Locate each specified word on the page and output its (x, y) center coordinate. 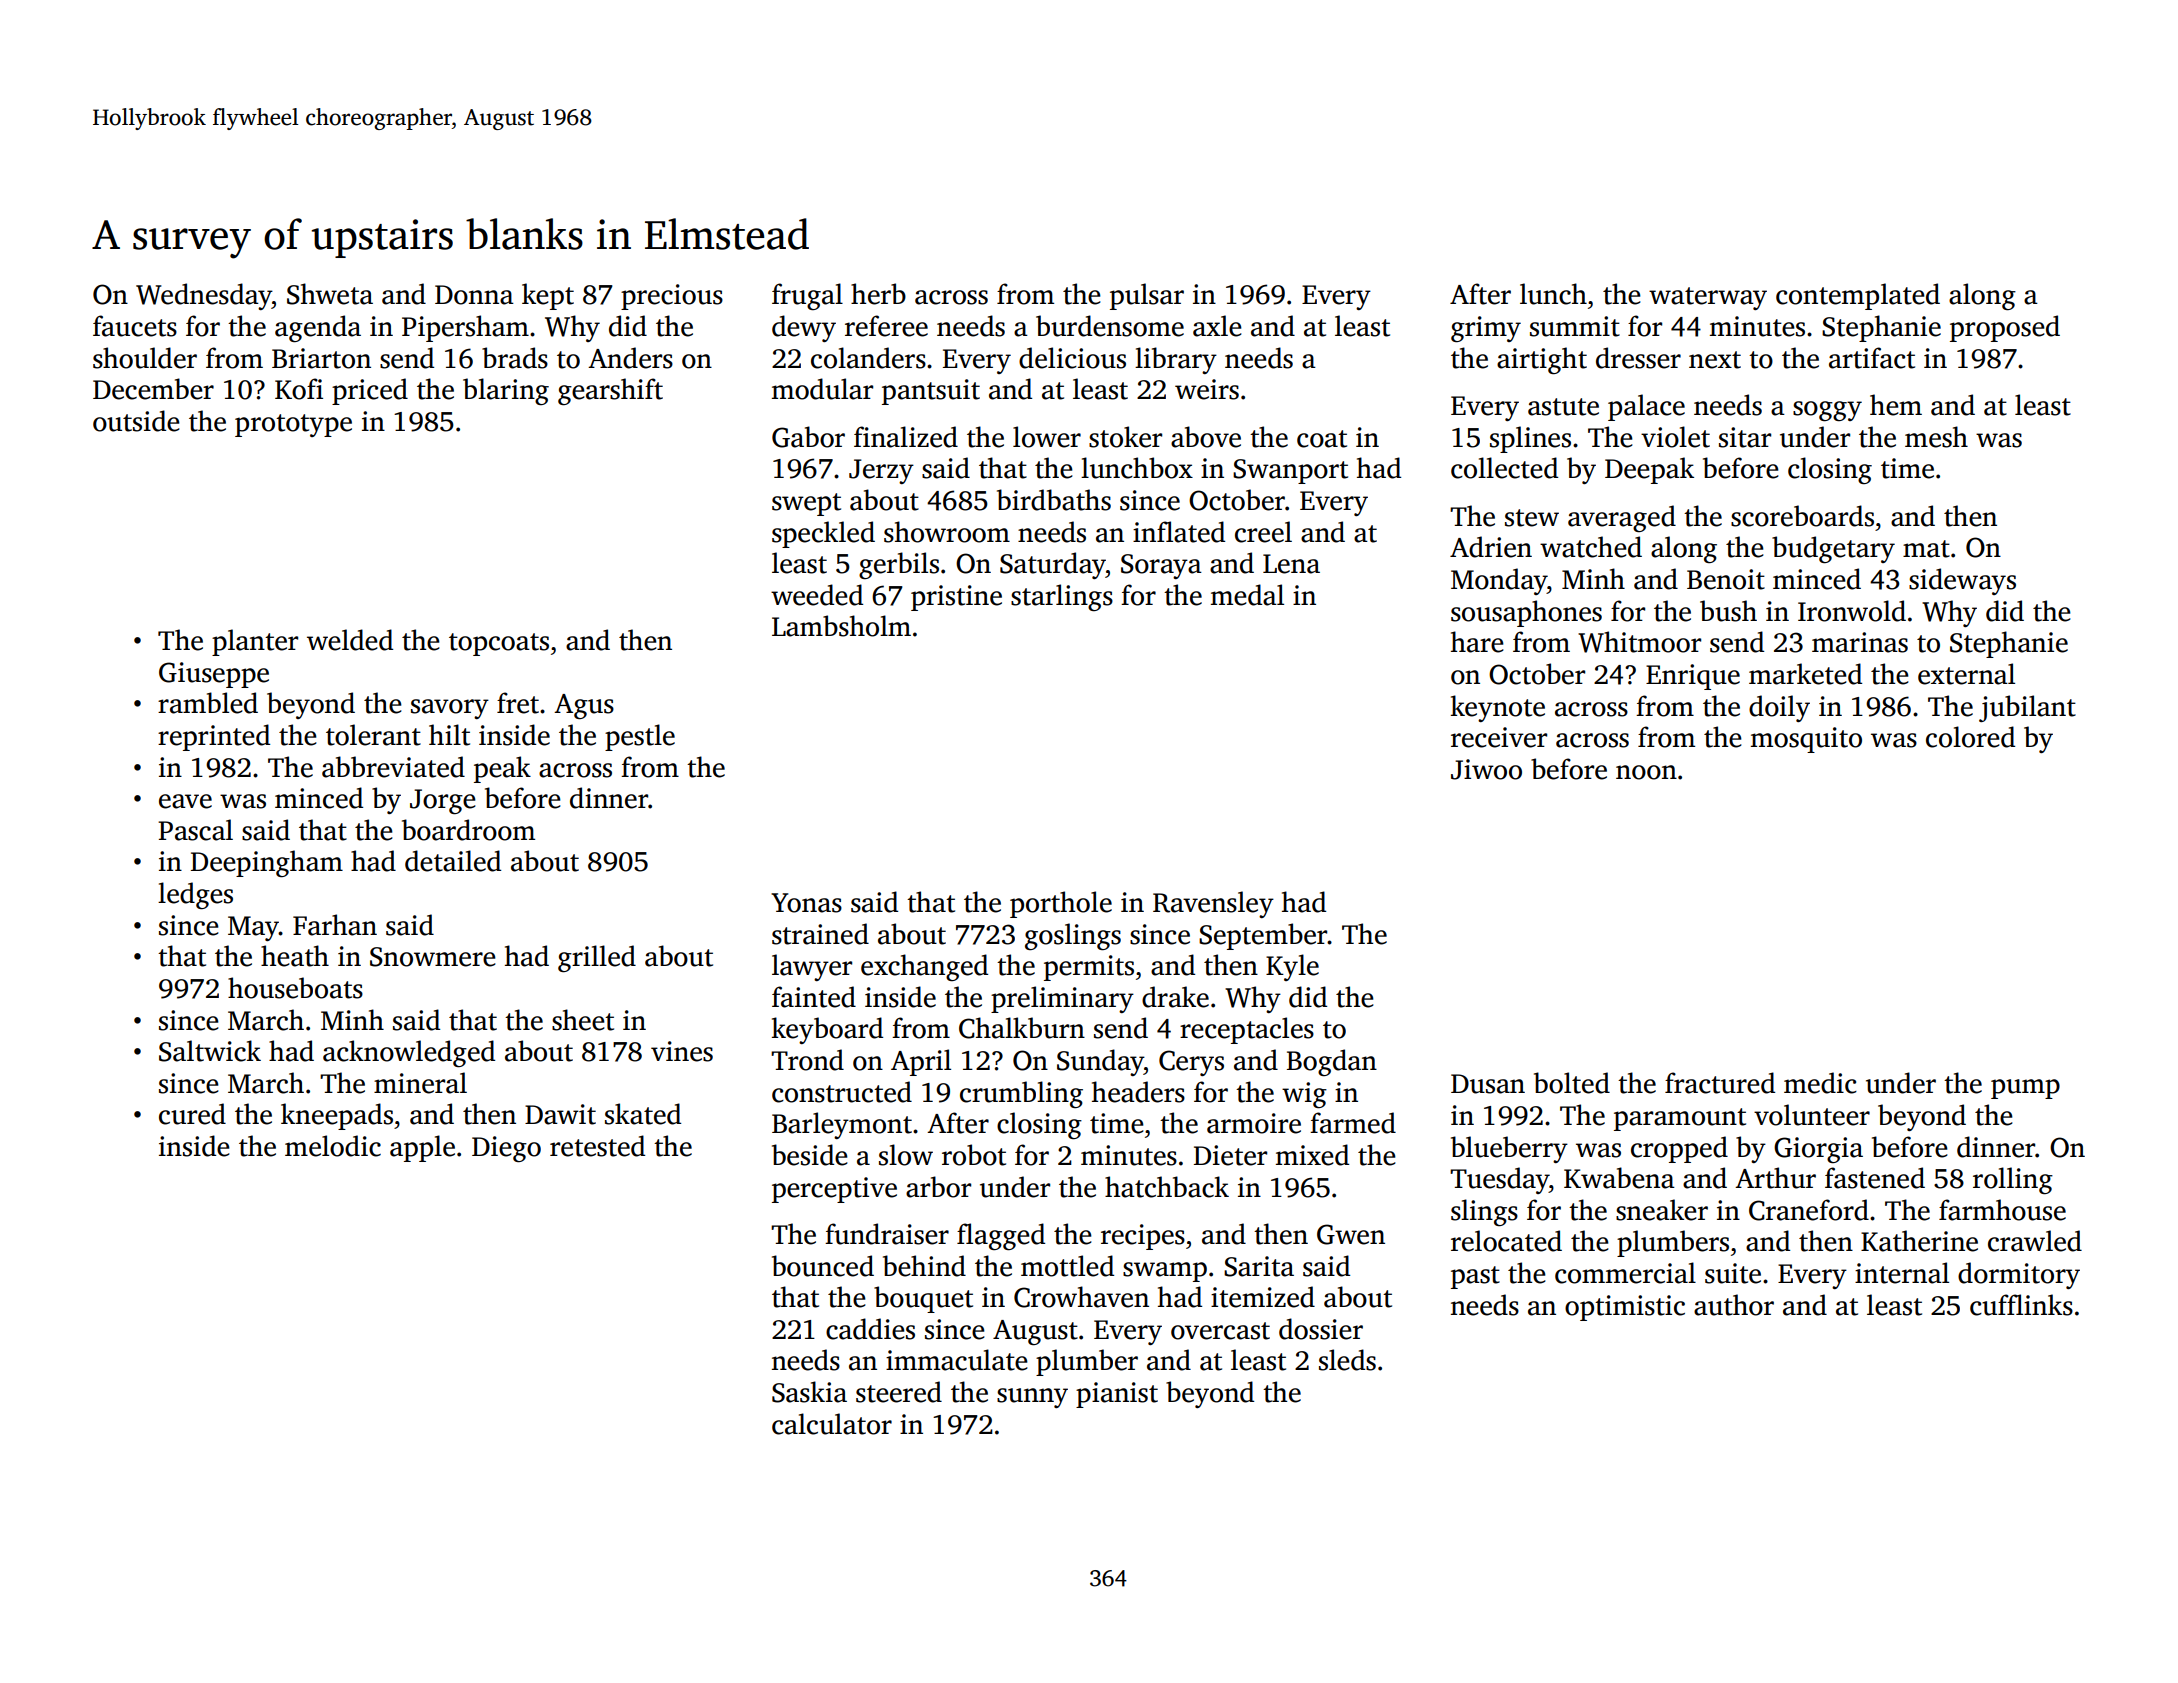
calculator (832, 1424)
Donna (474, 295)
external (1966, 674)
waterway (1708, 298)
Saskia (809, 1392)
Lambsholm (841, 626)
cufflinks (2021, 1305)
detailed (453, 861)
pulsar (1147, 296)
